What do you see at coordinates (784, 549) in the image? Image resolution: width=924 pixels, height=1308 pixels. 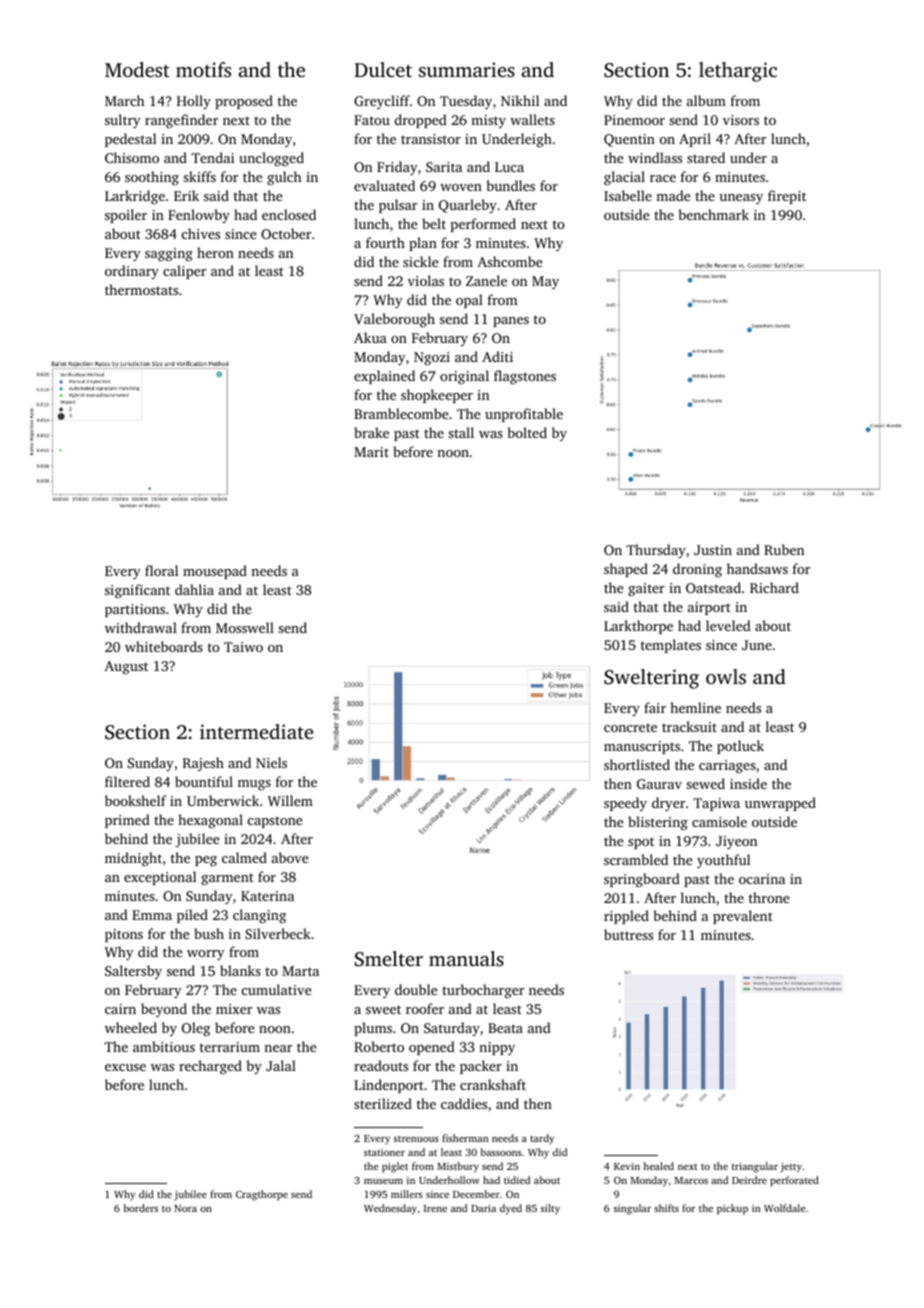 I see `Ruben` at bounding box center [784, 549].
